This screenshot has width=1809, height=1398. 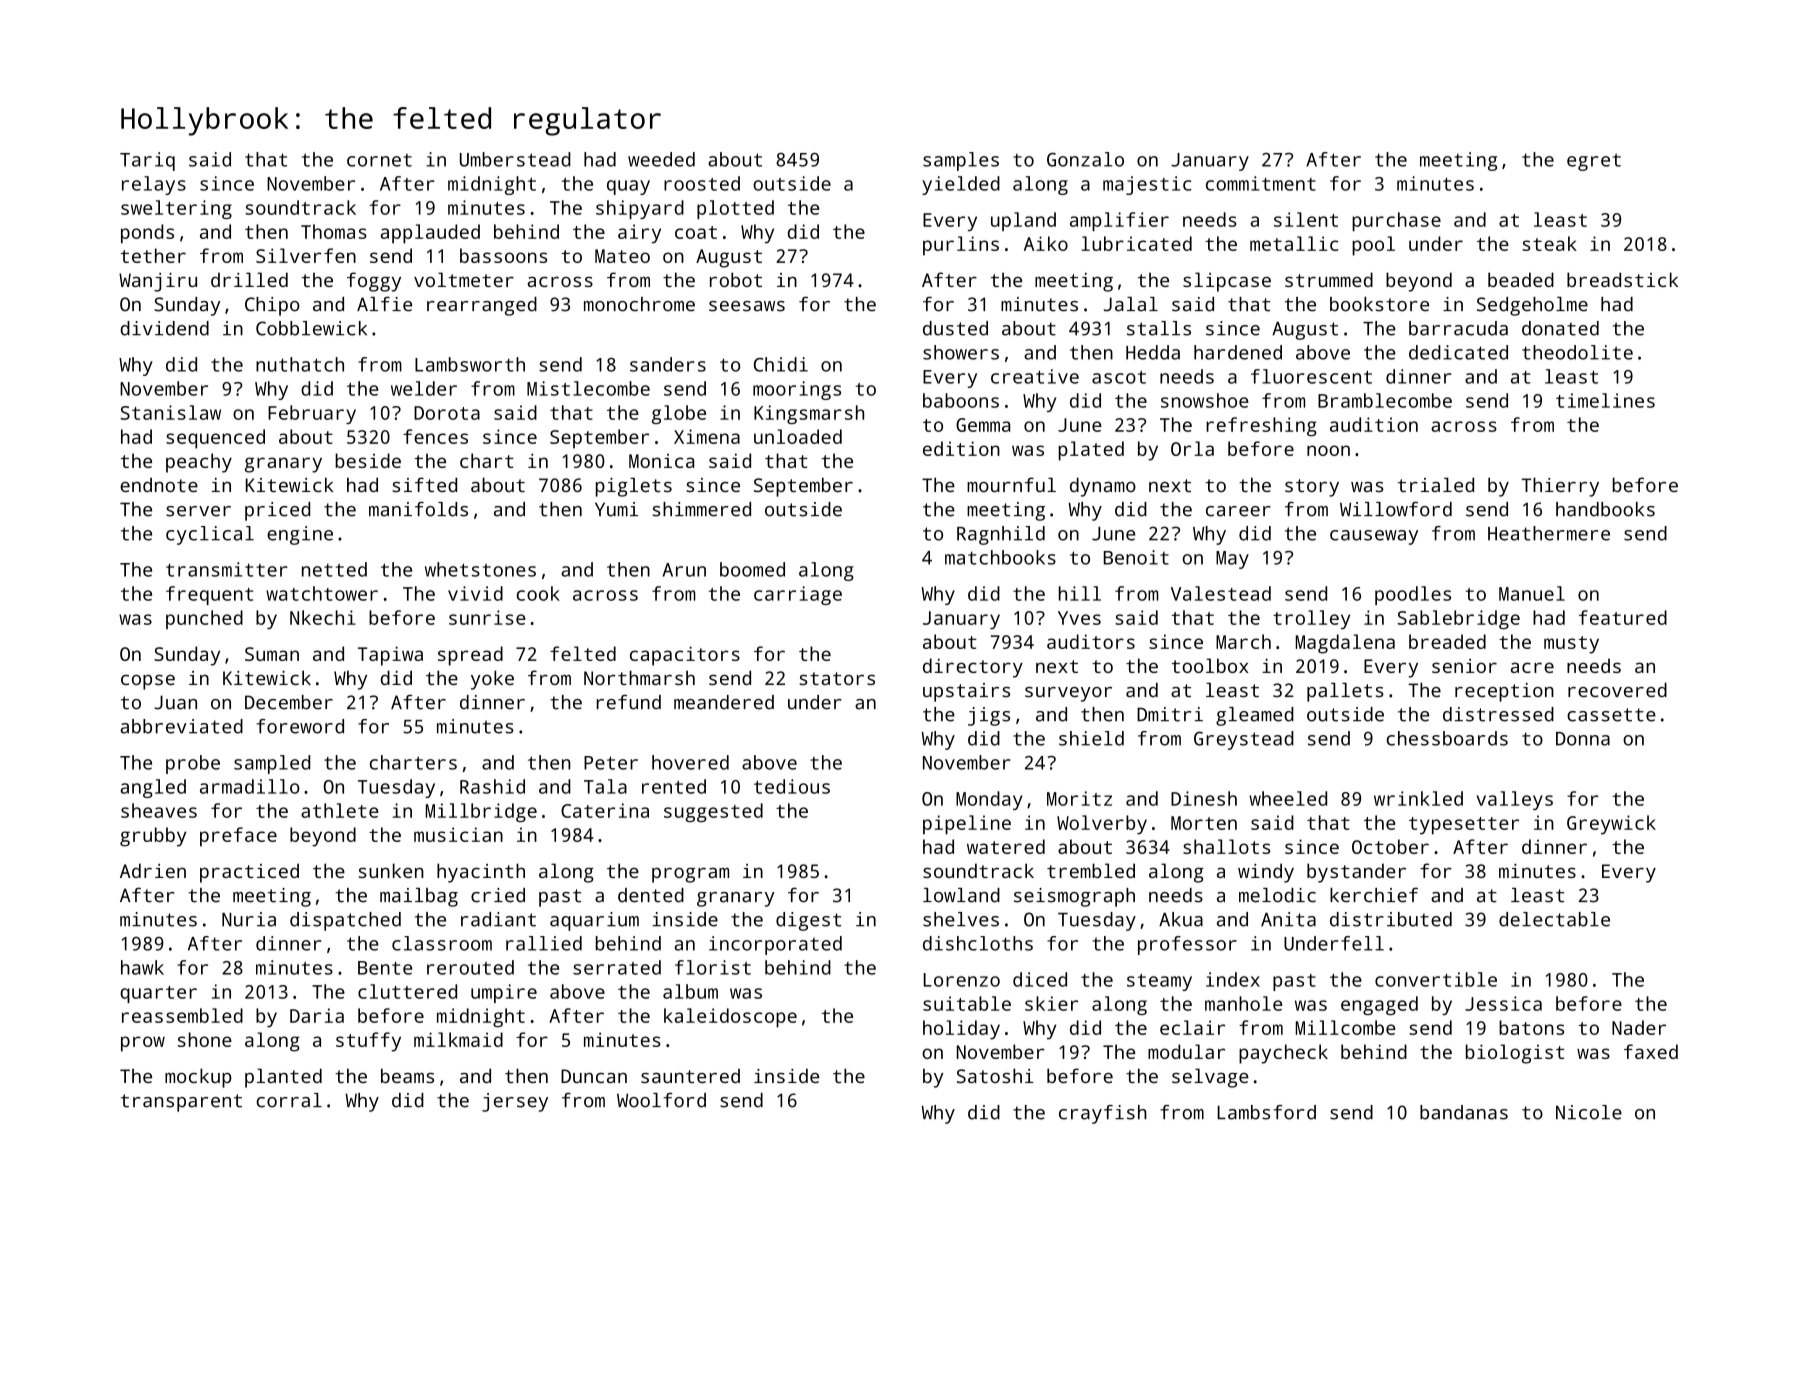 What do you see at coordinates (1436, 979) in the screenshot?
I see `convertible` at bounding box center [1436, 979].
